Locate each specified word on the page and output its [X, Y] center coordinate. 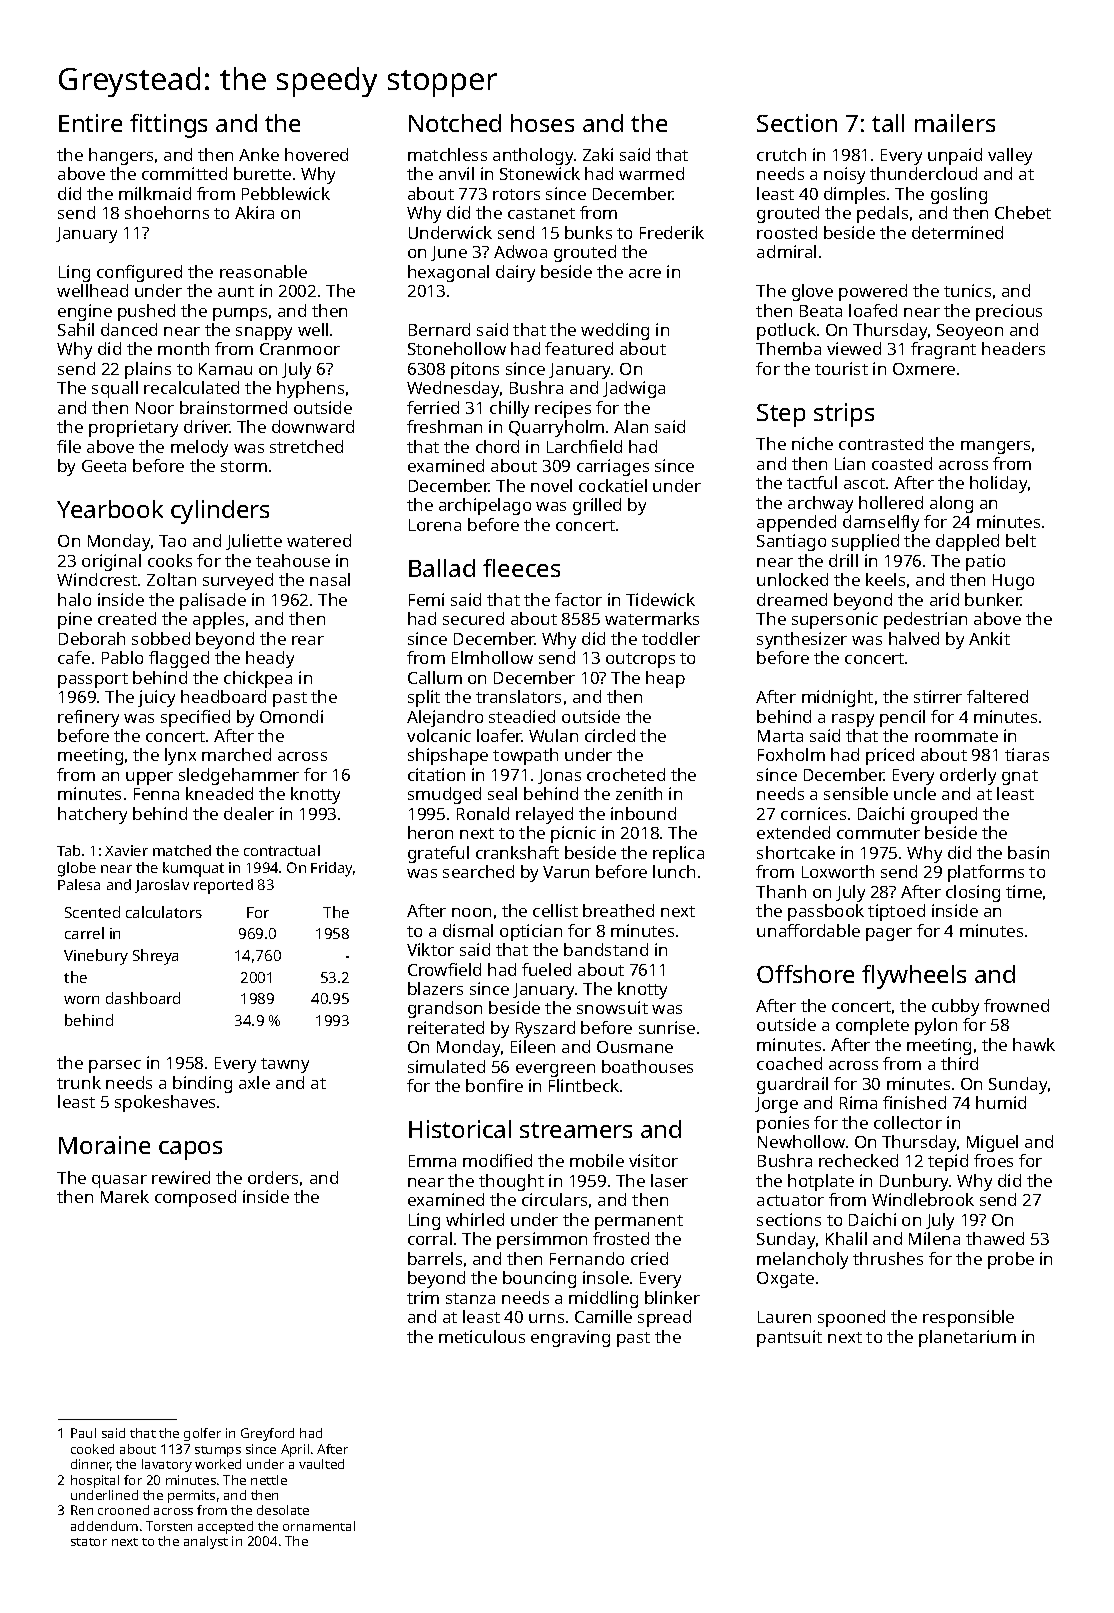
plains [148, 370]
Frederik [672, 232]
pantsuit [789, 1338]
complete [872, 1026]
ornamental [319, 1526]
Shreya [155, 957]
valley [1010, 156]
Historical [460, 1129]
